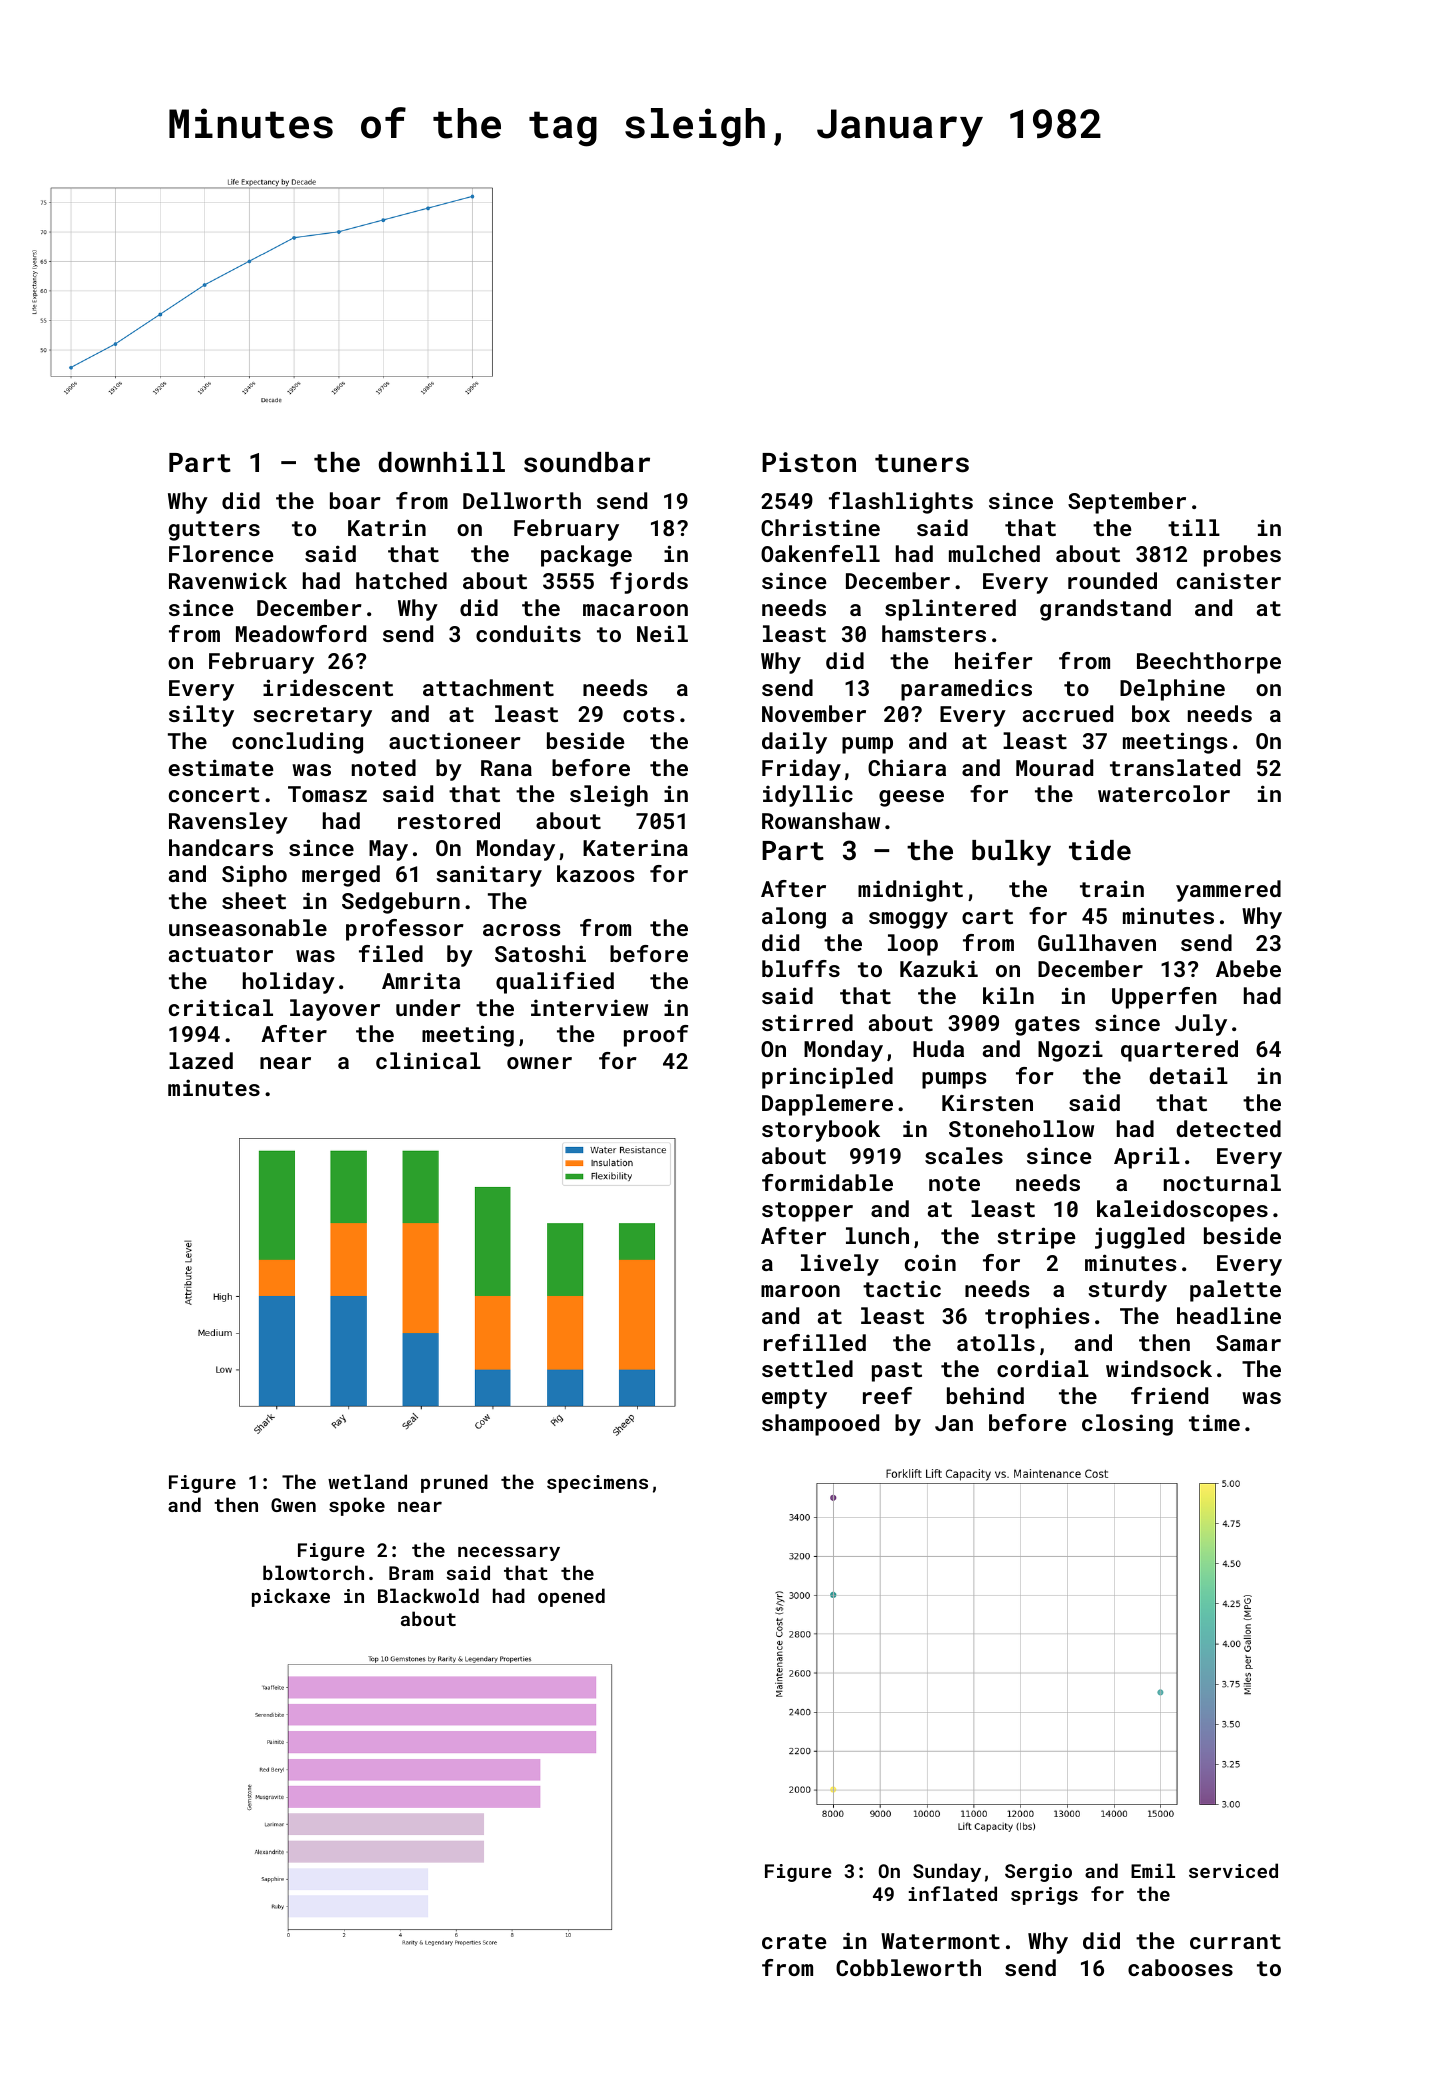 The width and height of the screenshot is (1450, 2100). What do you see at coordinates (801, 968) in the screenshot?
I see `bluffs` at bounding box center [801, 968].
